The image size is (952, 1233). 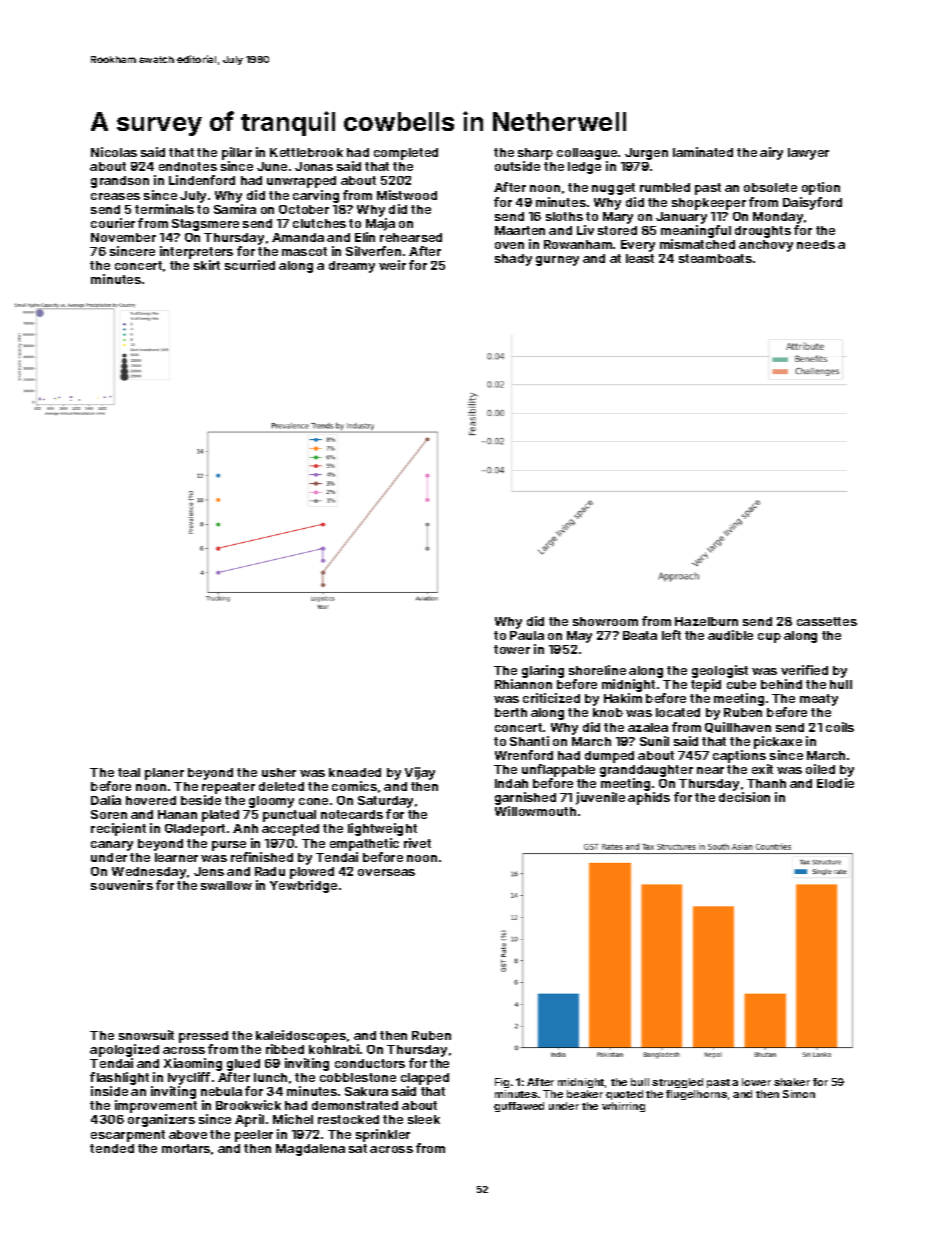 I want to click on Yewbridge, so click(x=303, y=886).
